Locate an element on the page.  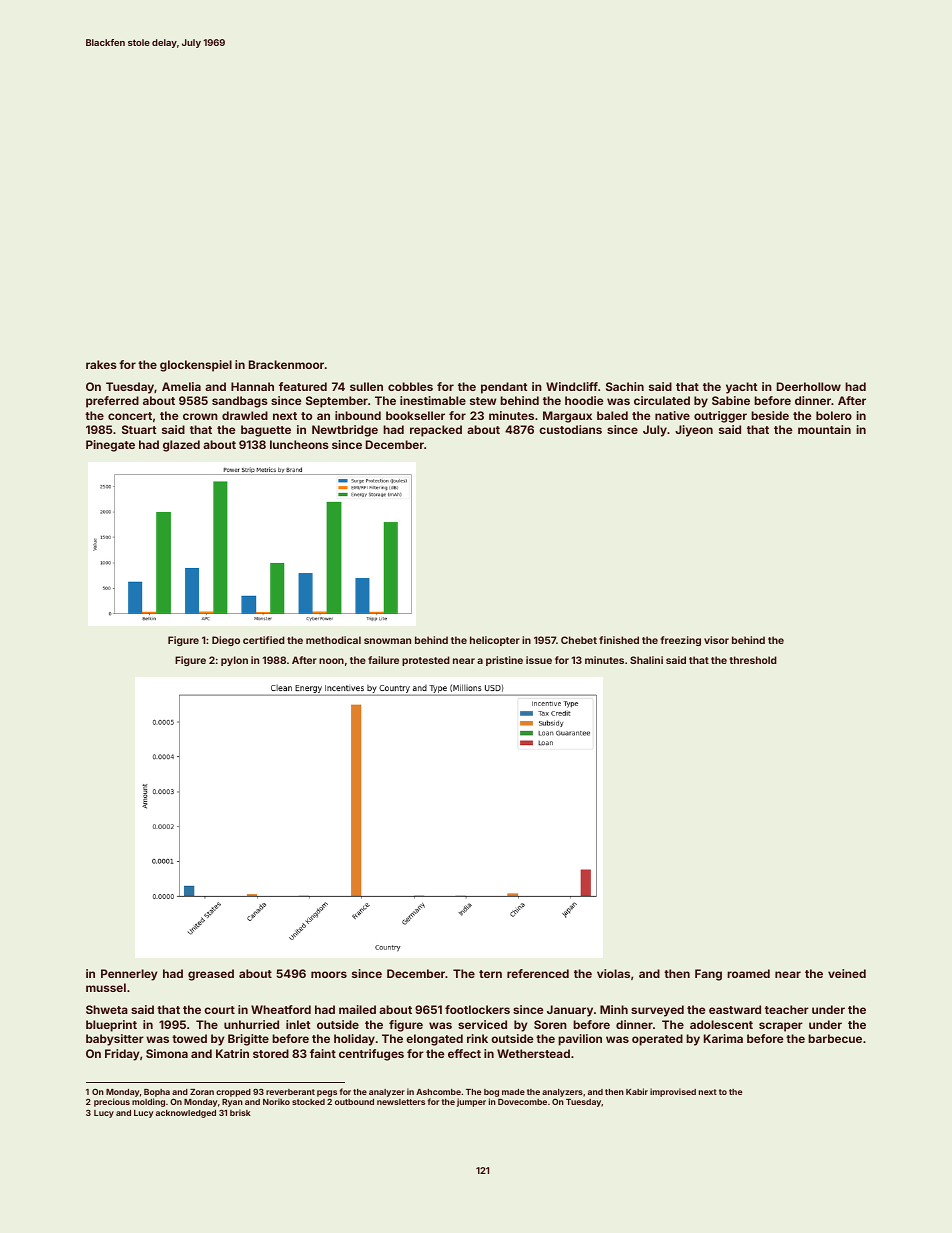
methodical is located at coordinates (333, 640).
